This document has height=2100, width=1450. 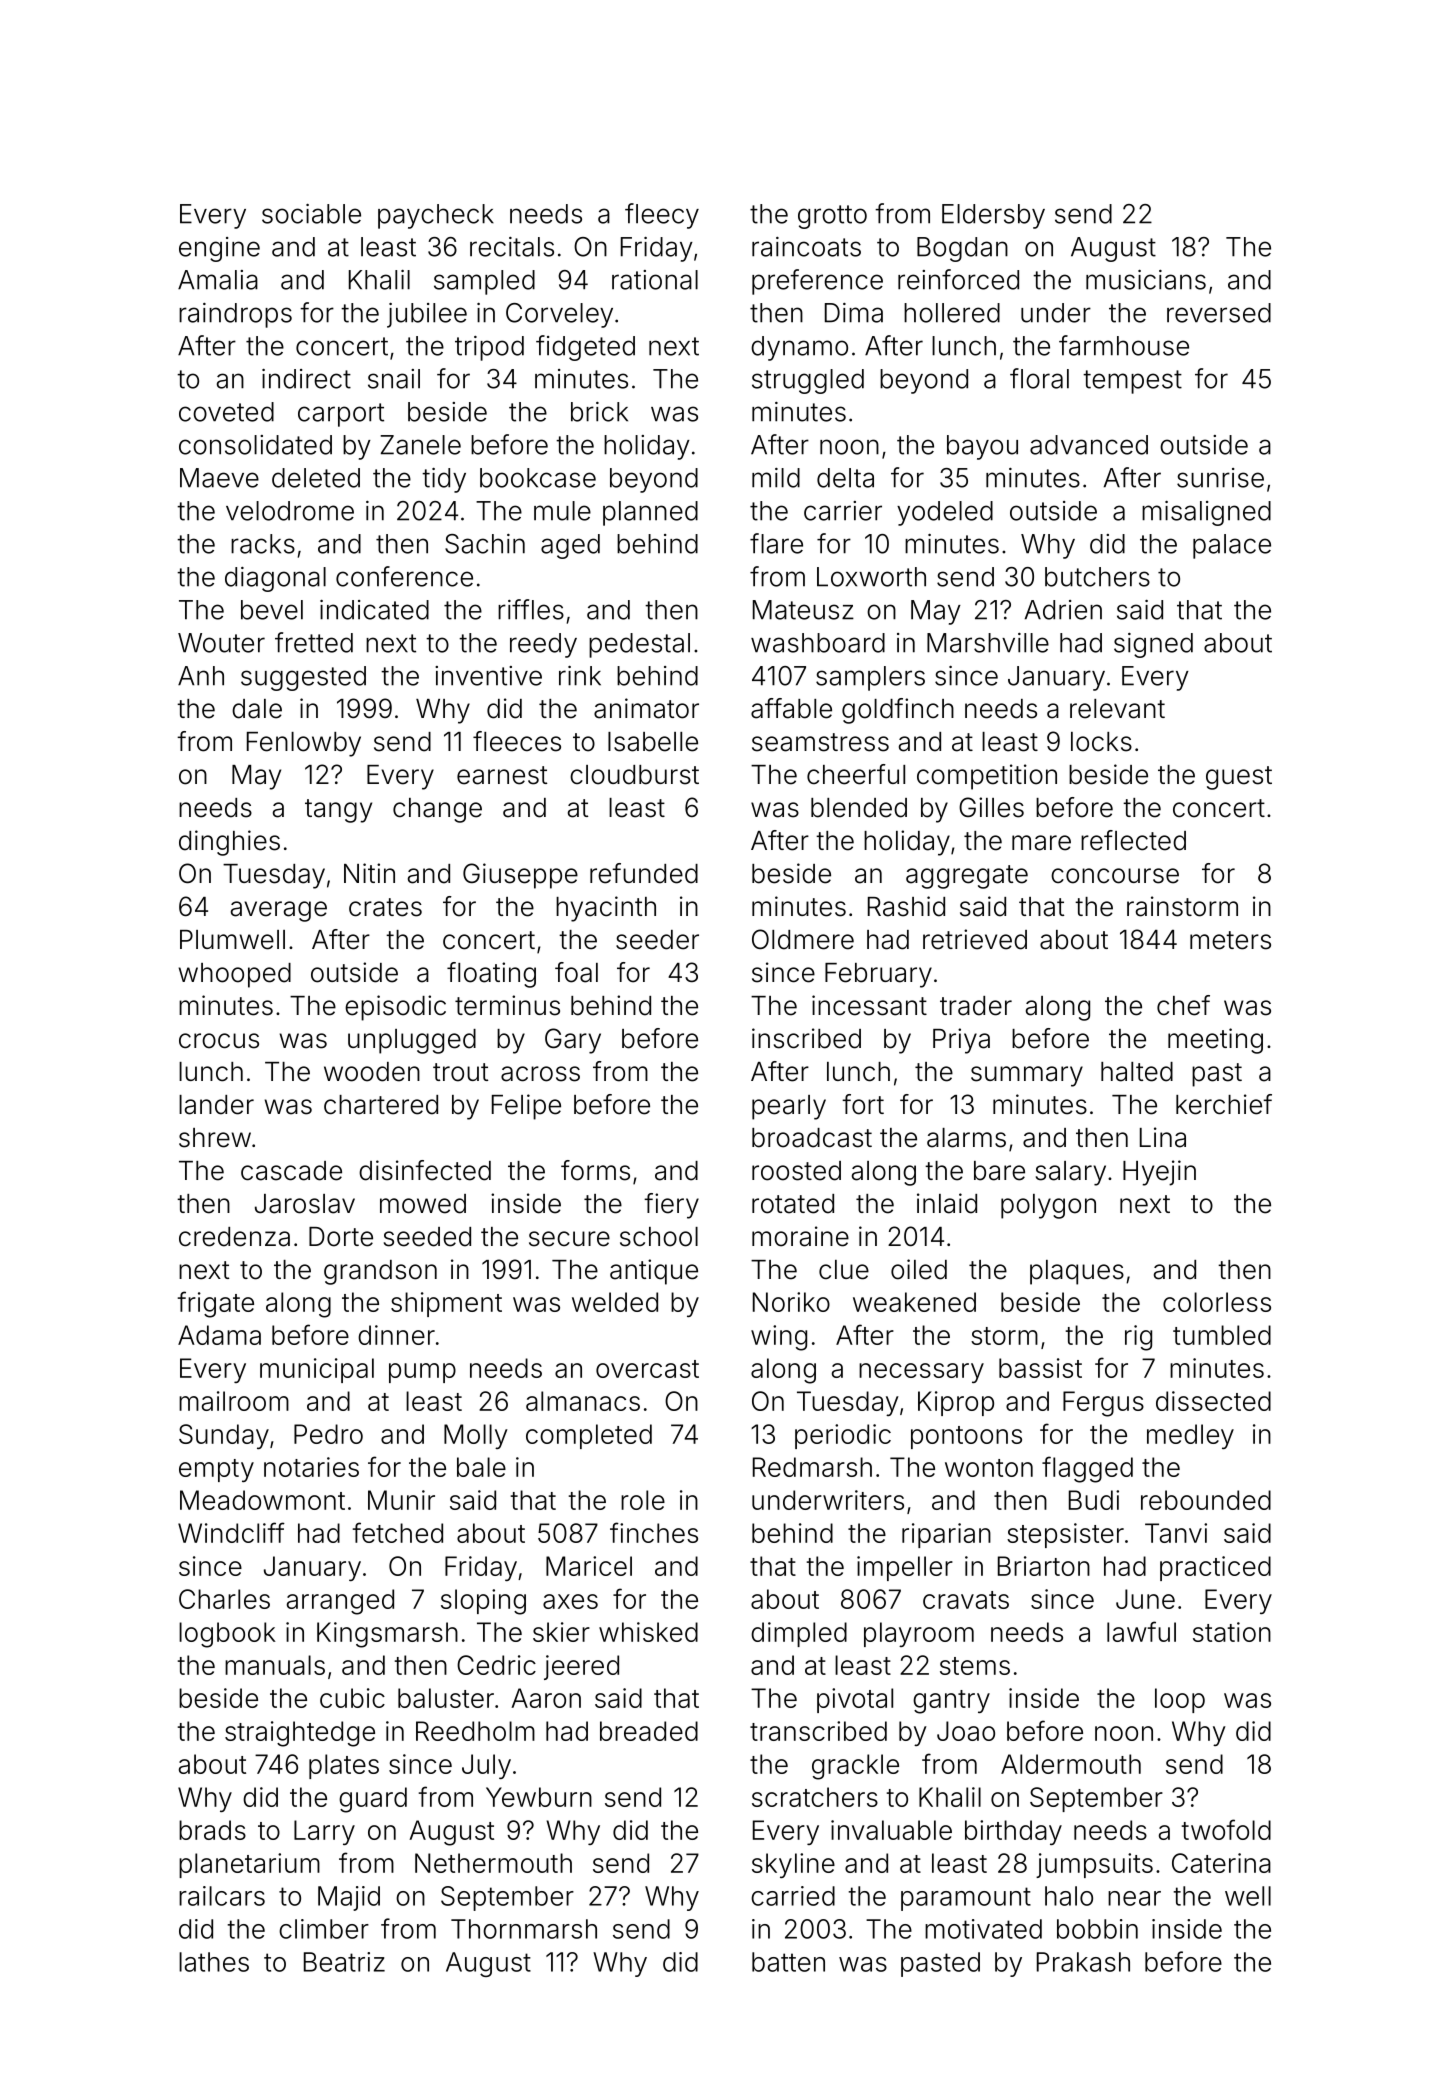 What do you see at coordinates (891, 1830) in the document?
I see `invaluable` at bounding box center [891, 1830].
